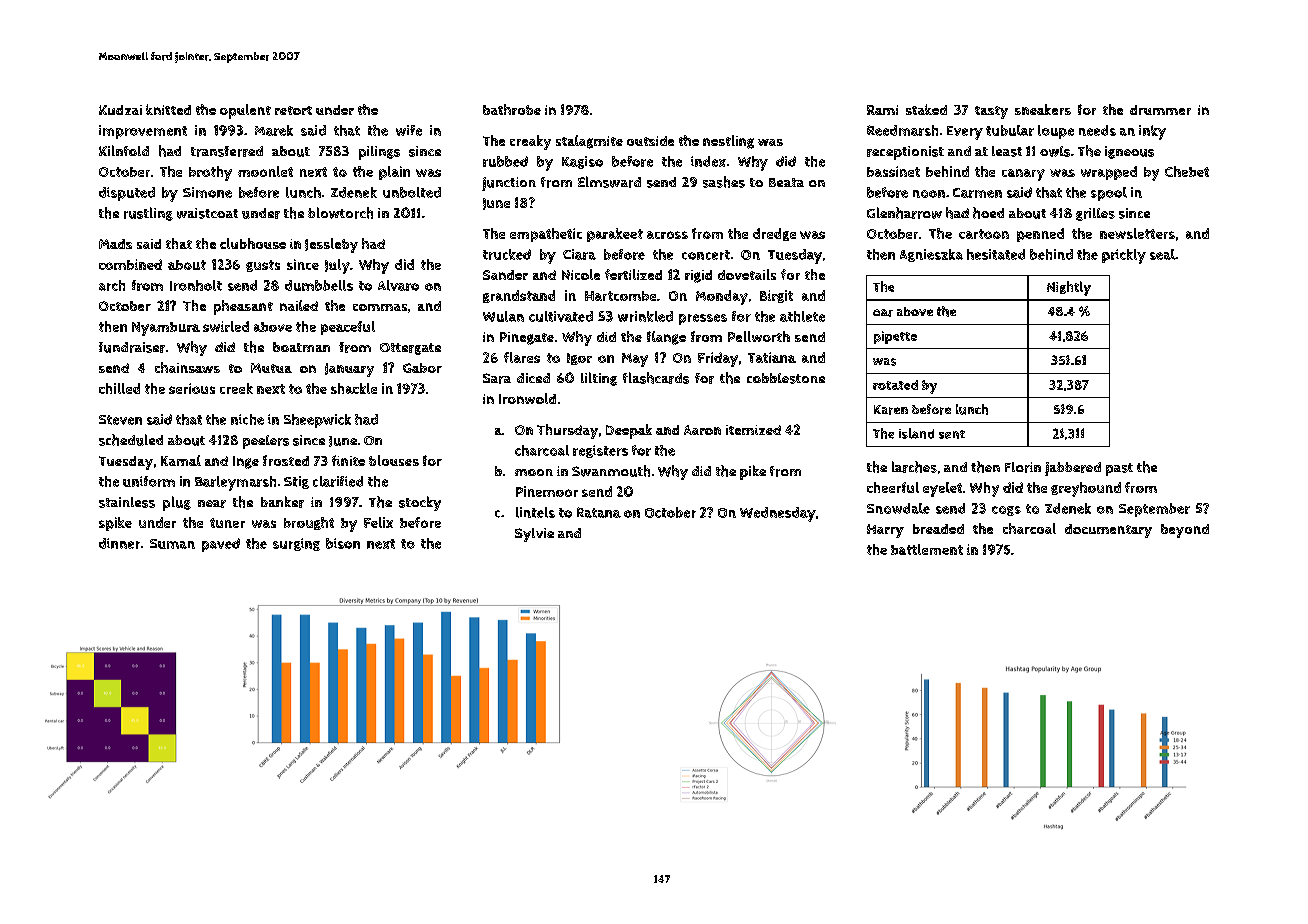 The width and height of the page is (1308, 924). What do you see at coordinates (236, 388) in the page?
I see `creek` at bounding box center [236, 388].
